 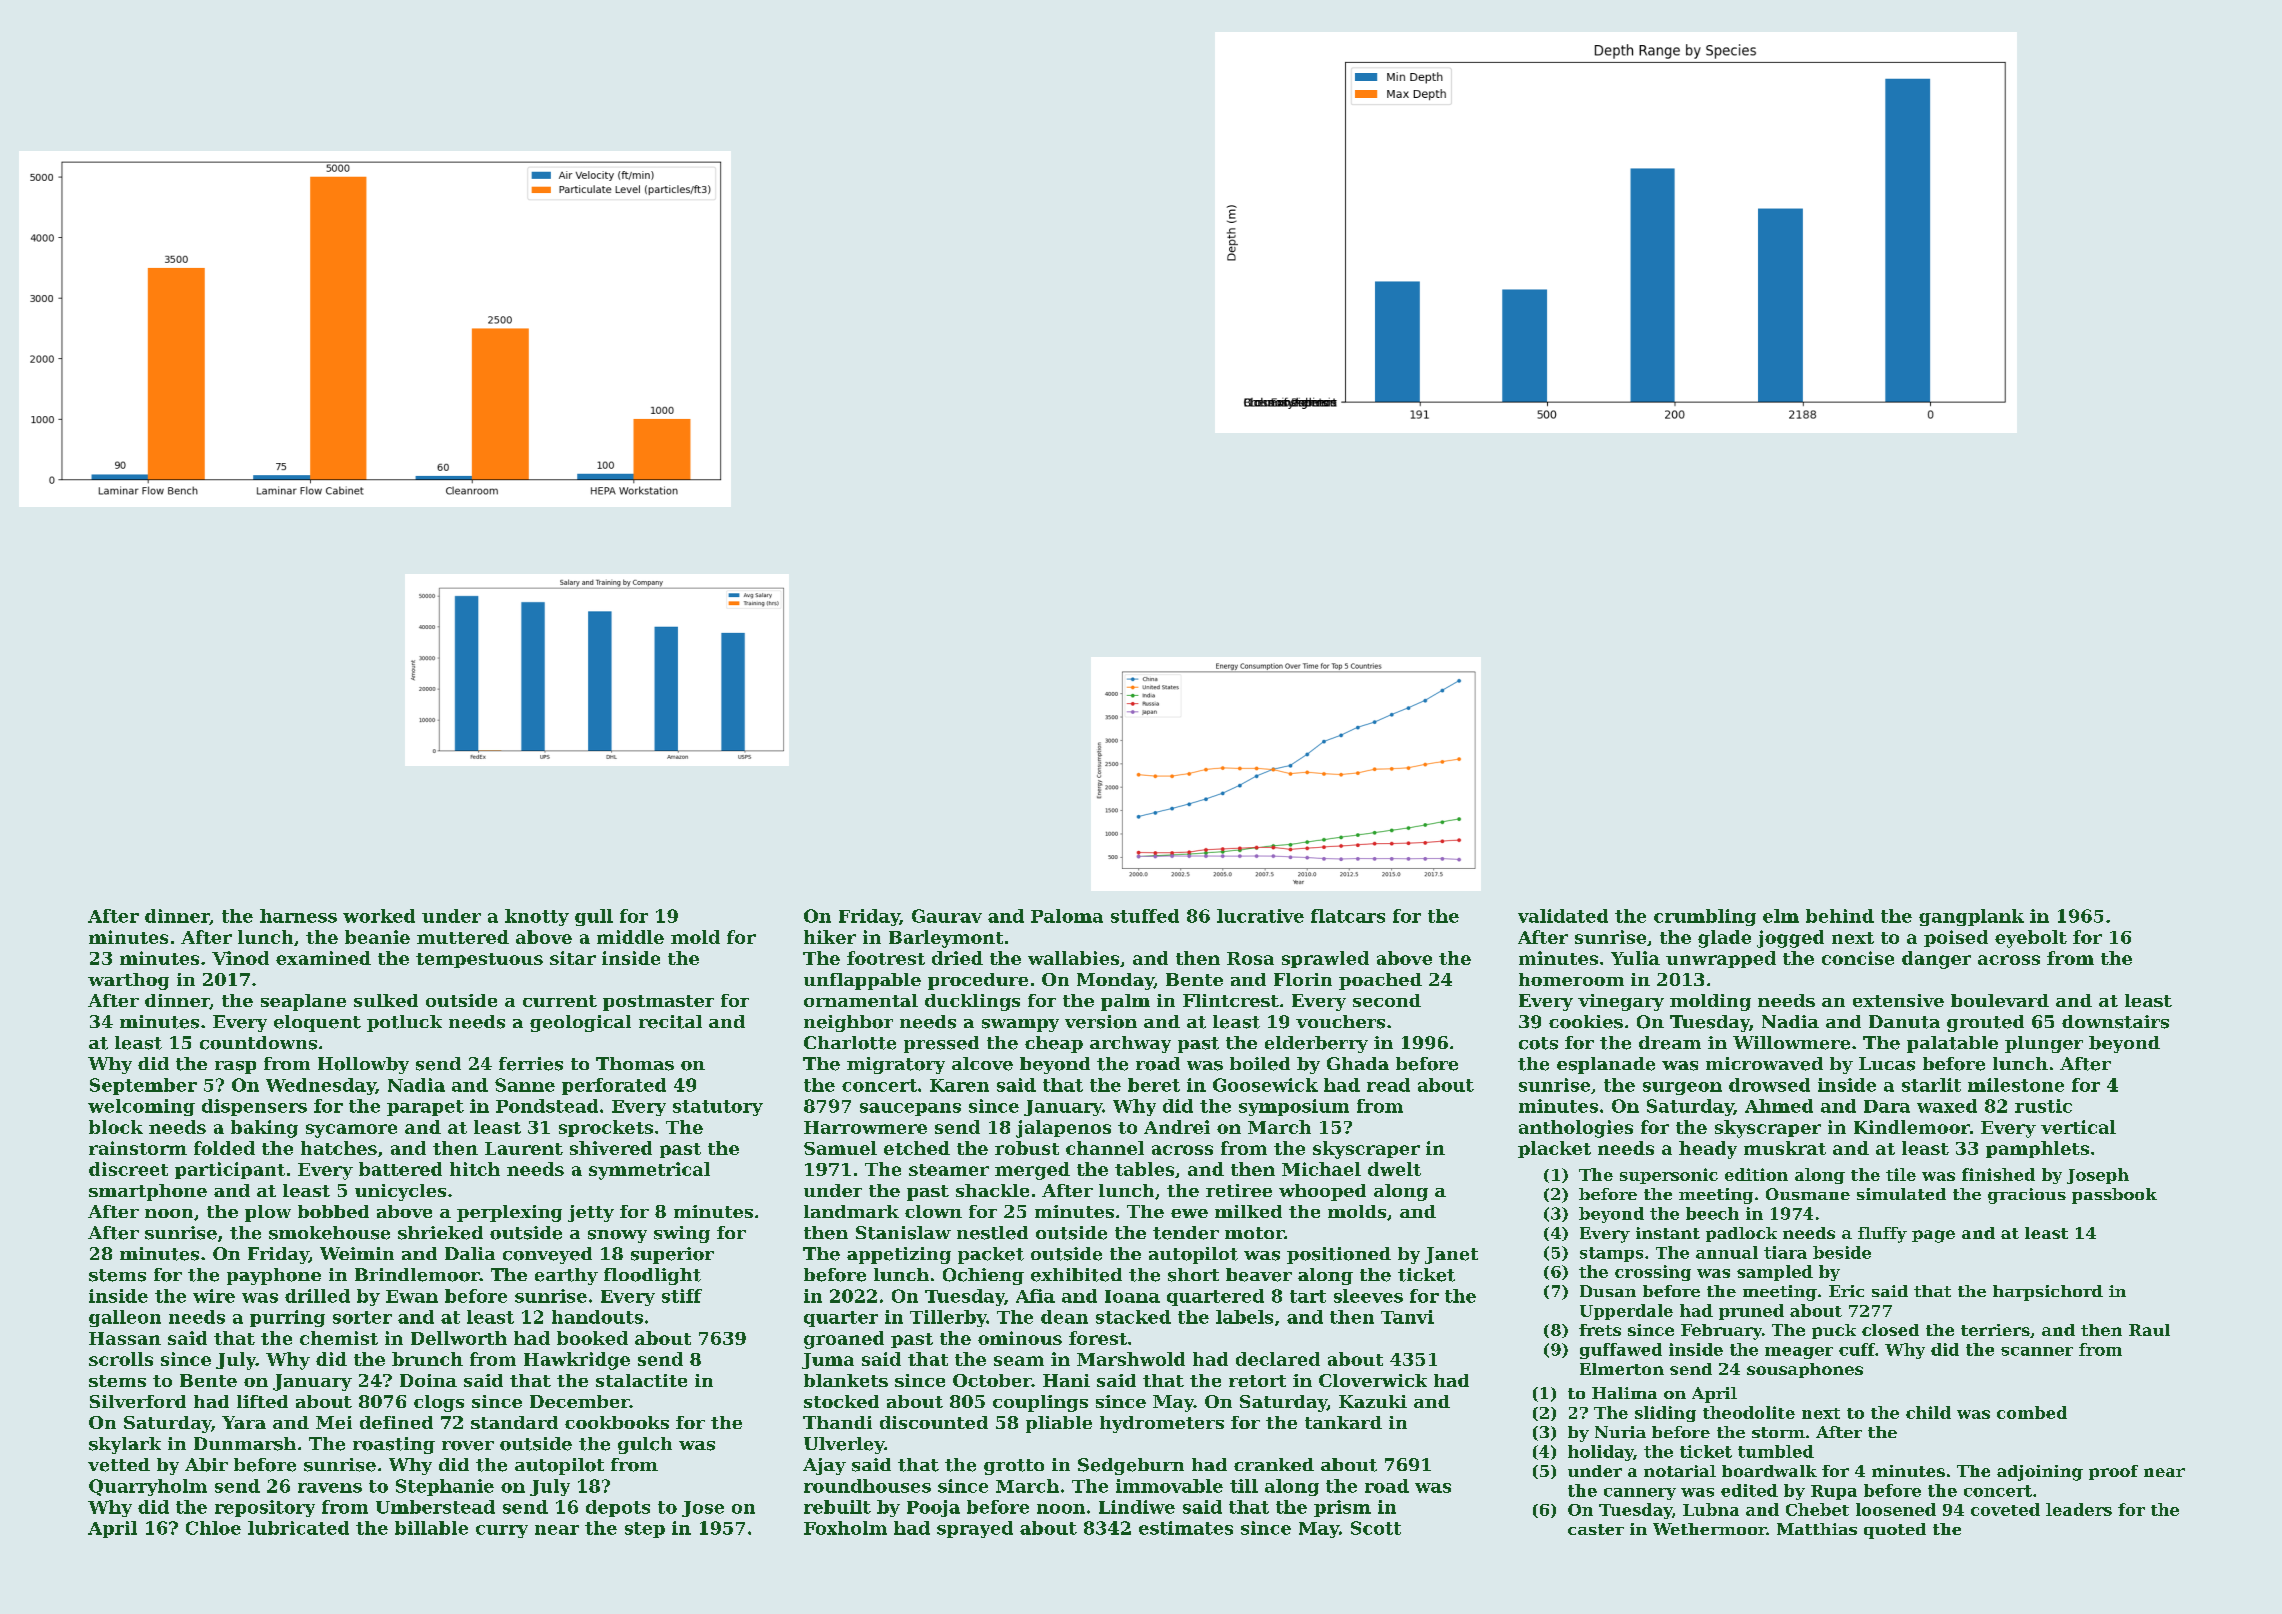 What do you see at coordinates (1621, 1002) in the screenshot?
I see `vinegary` at bounding box center [1621, 1002].
